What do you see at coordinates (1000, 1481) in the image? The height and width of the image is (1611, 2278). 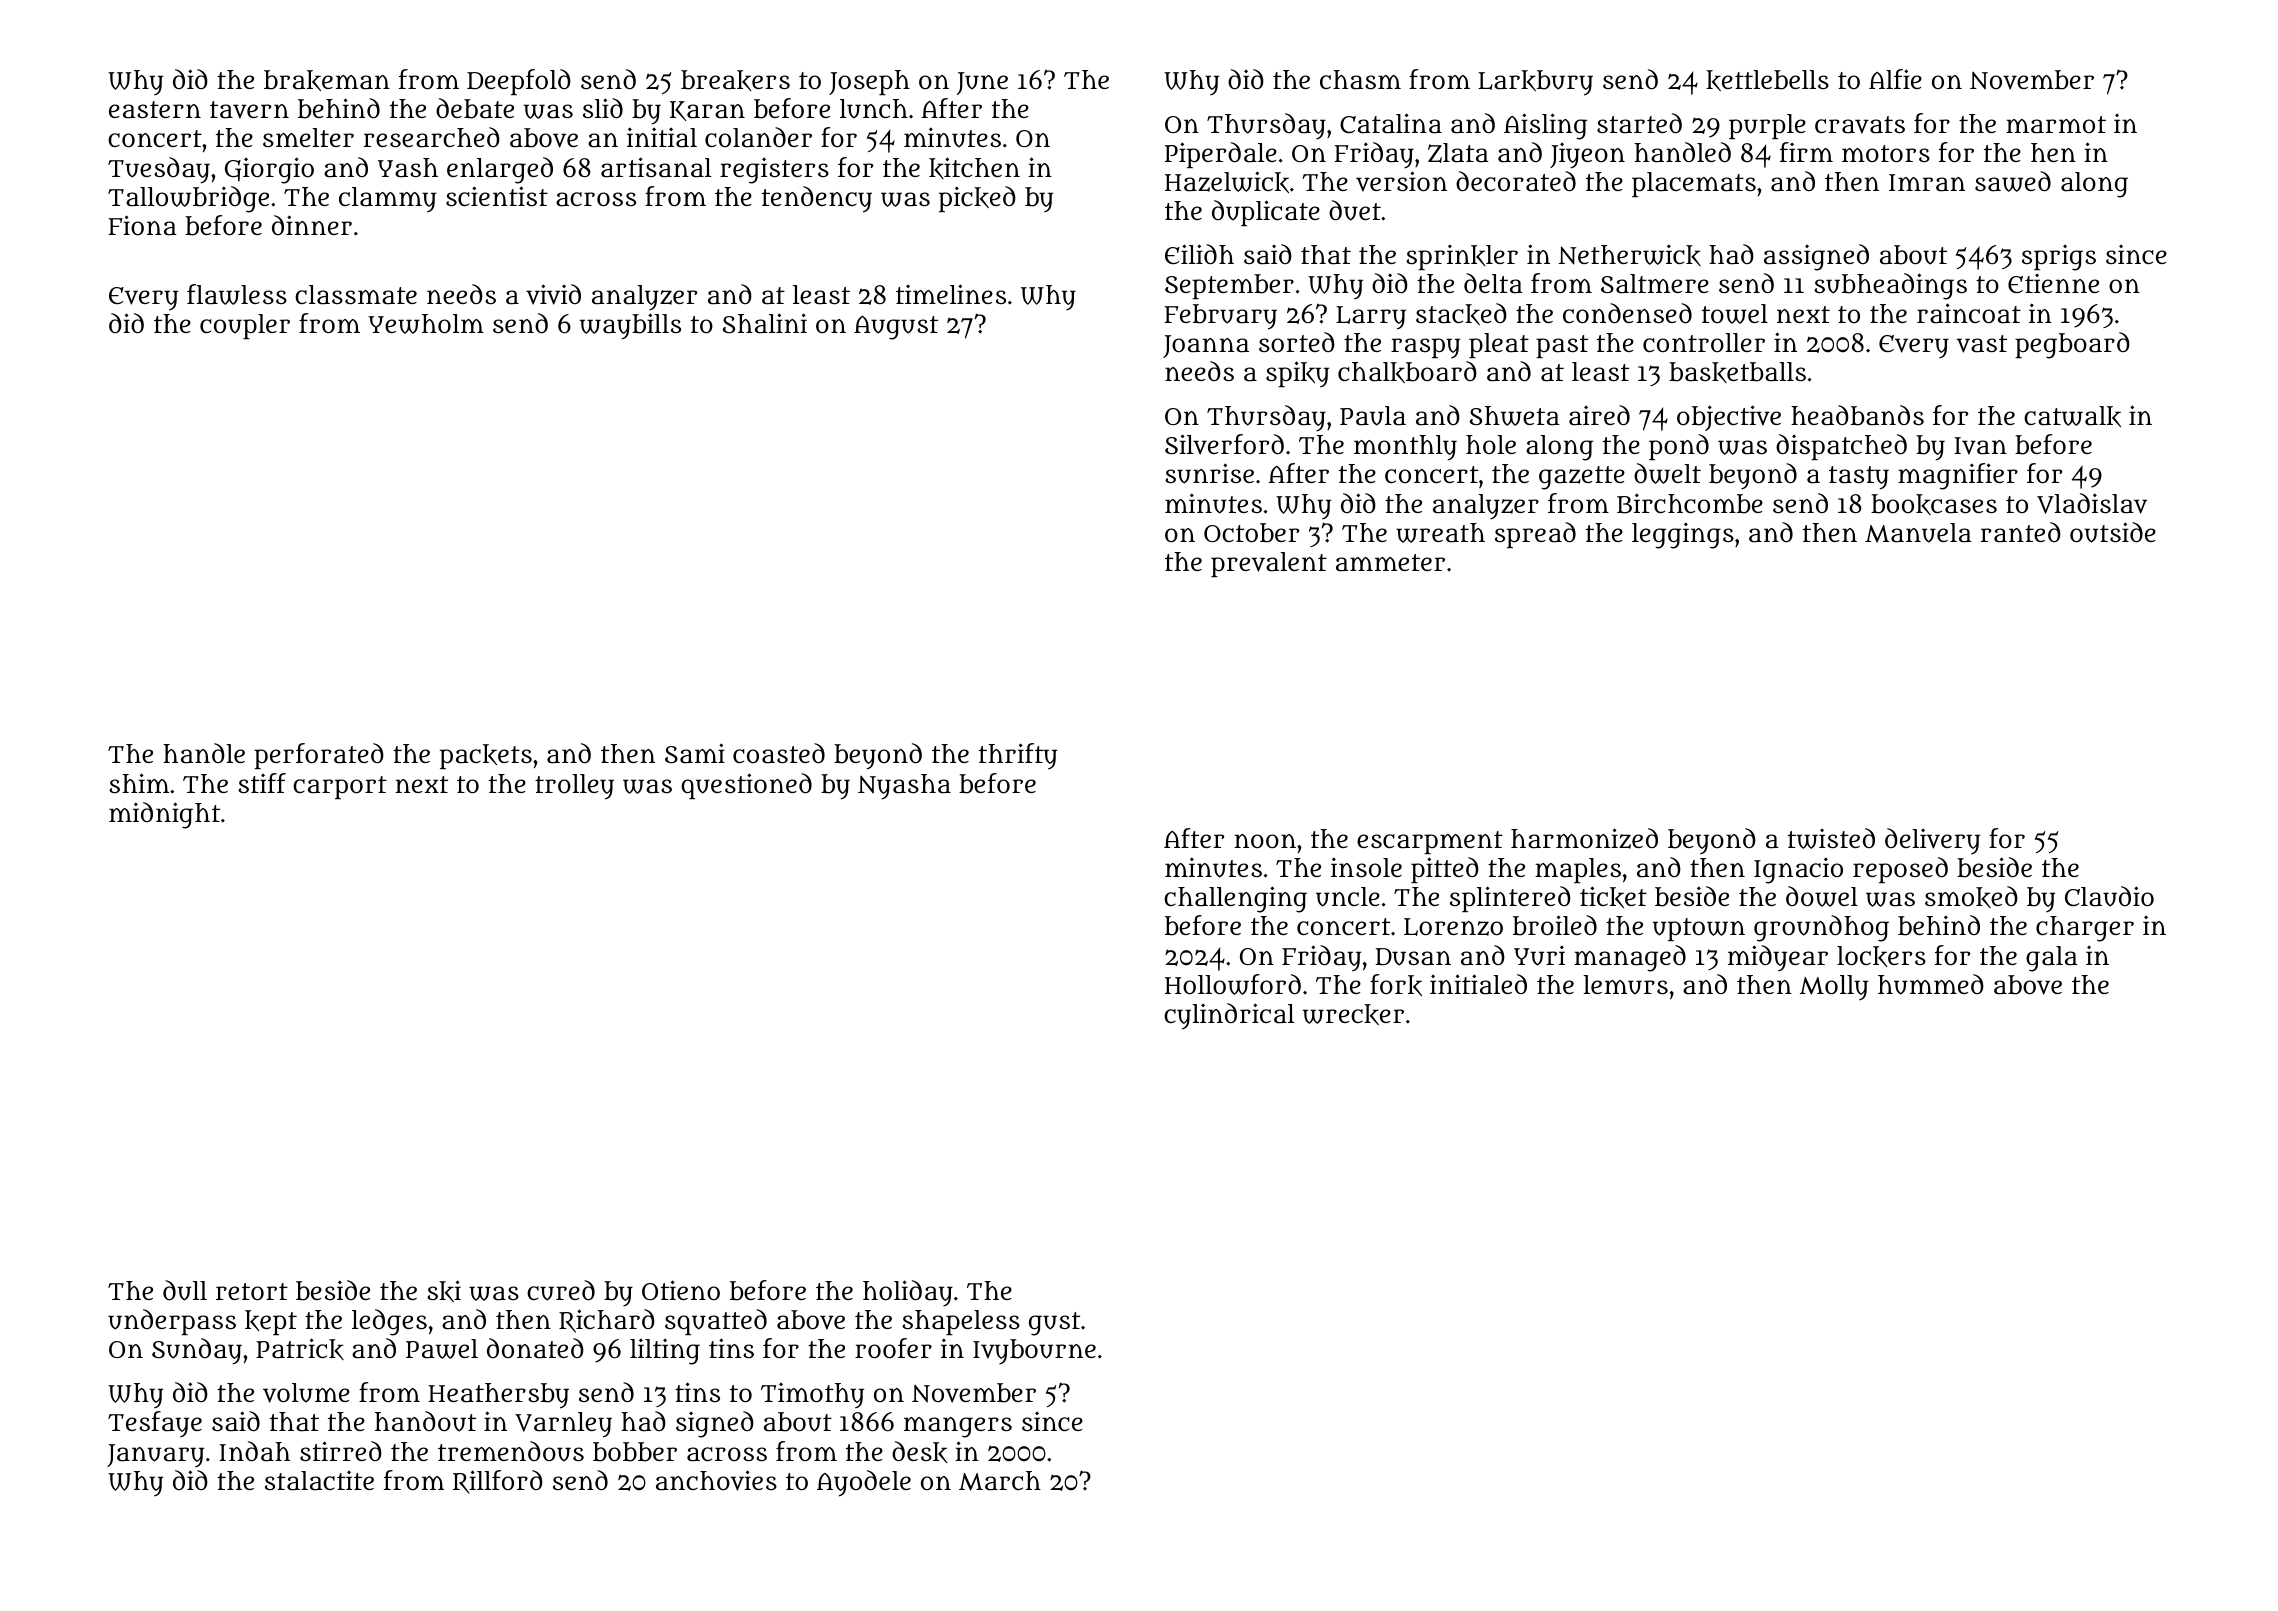 I see `March` at bounding box center [1000, 1481].
